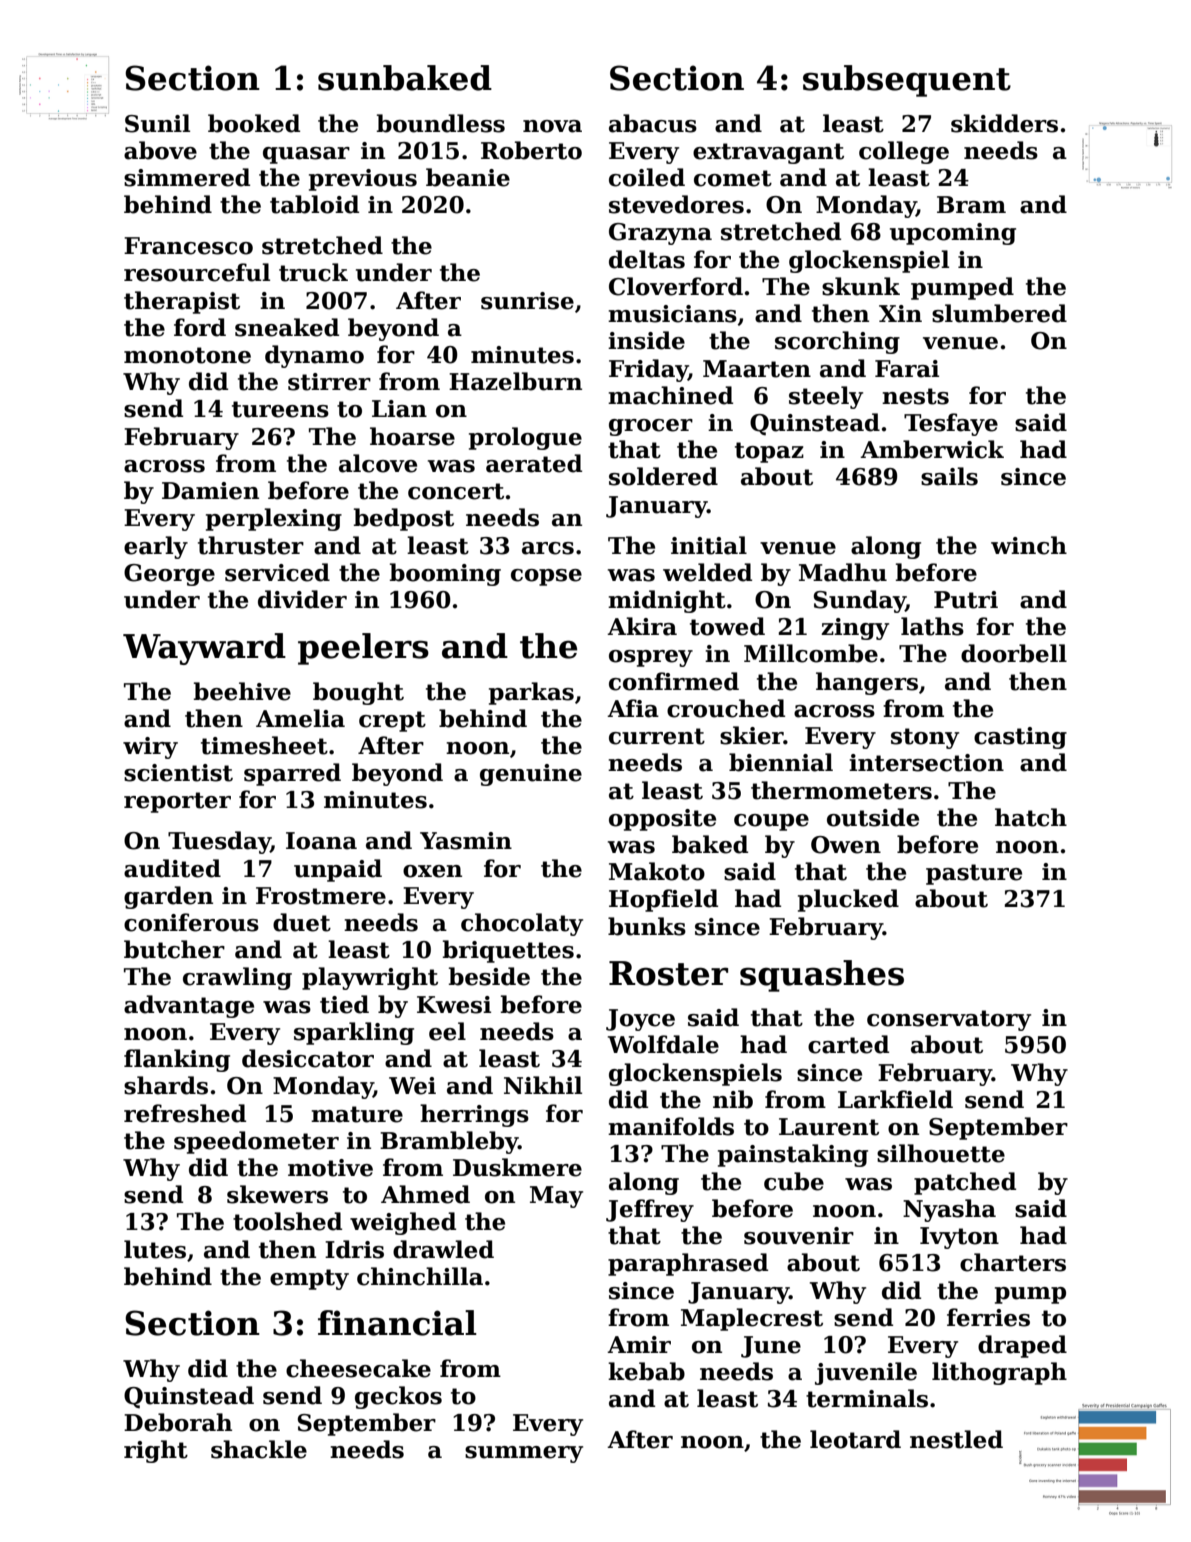 Image resolution: width=1191 pixels, height=1542 pixels. What do you see at coordinates (309, 1279) in the screenshot?
I see `empty` at bounding box center [309, 1279].
